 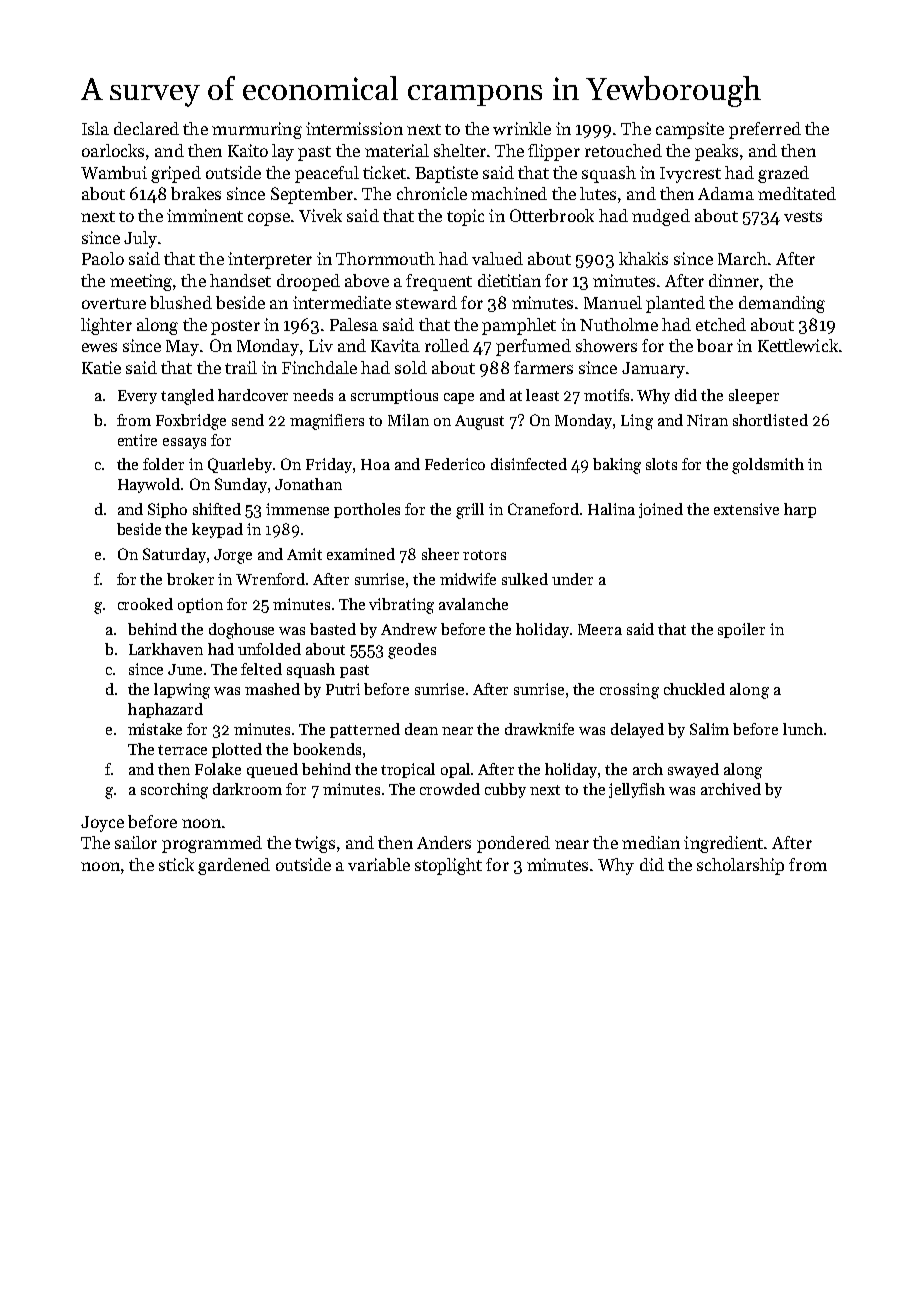 I want to click on harp, so click(x=800, y=510).
